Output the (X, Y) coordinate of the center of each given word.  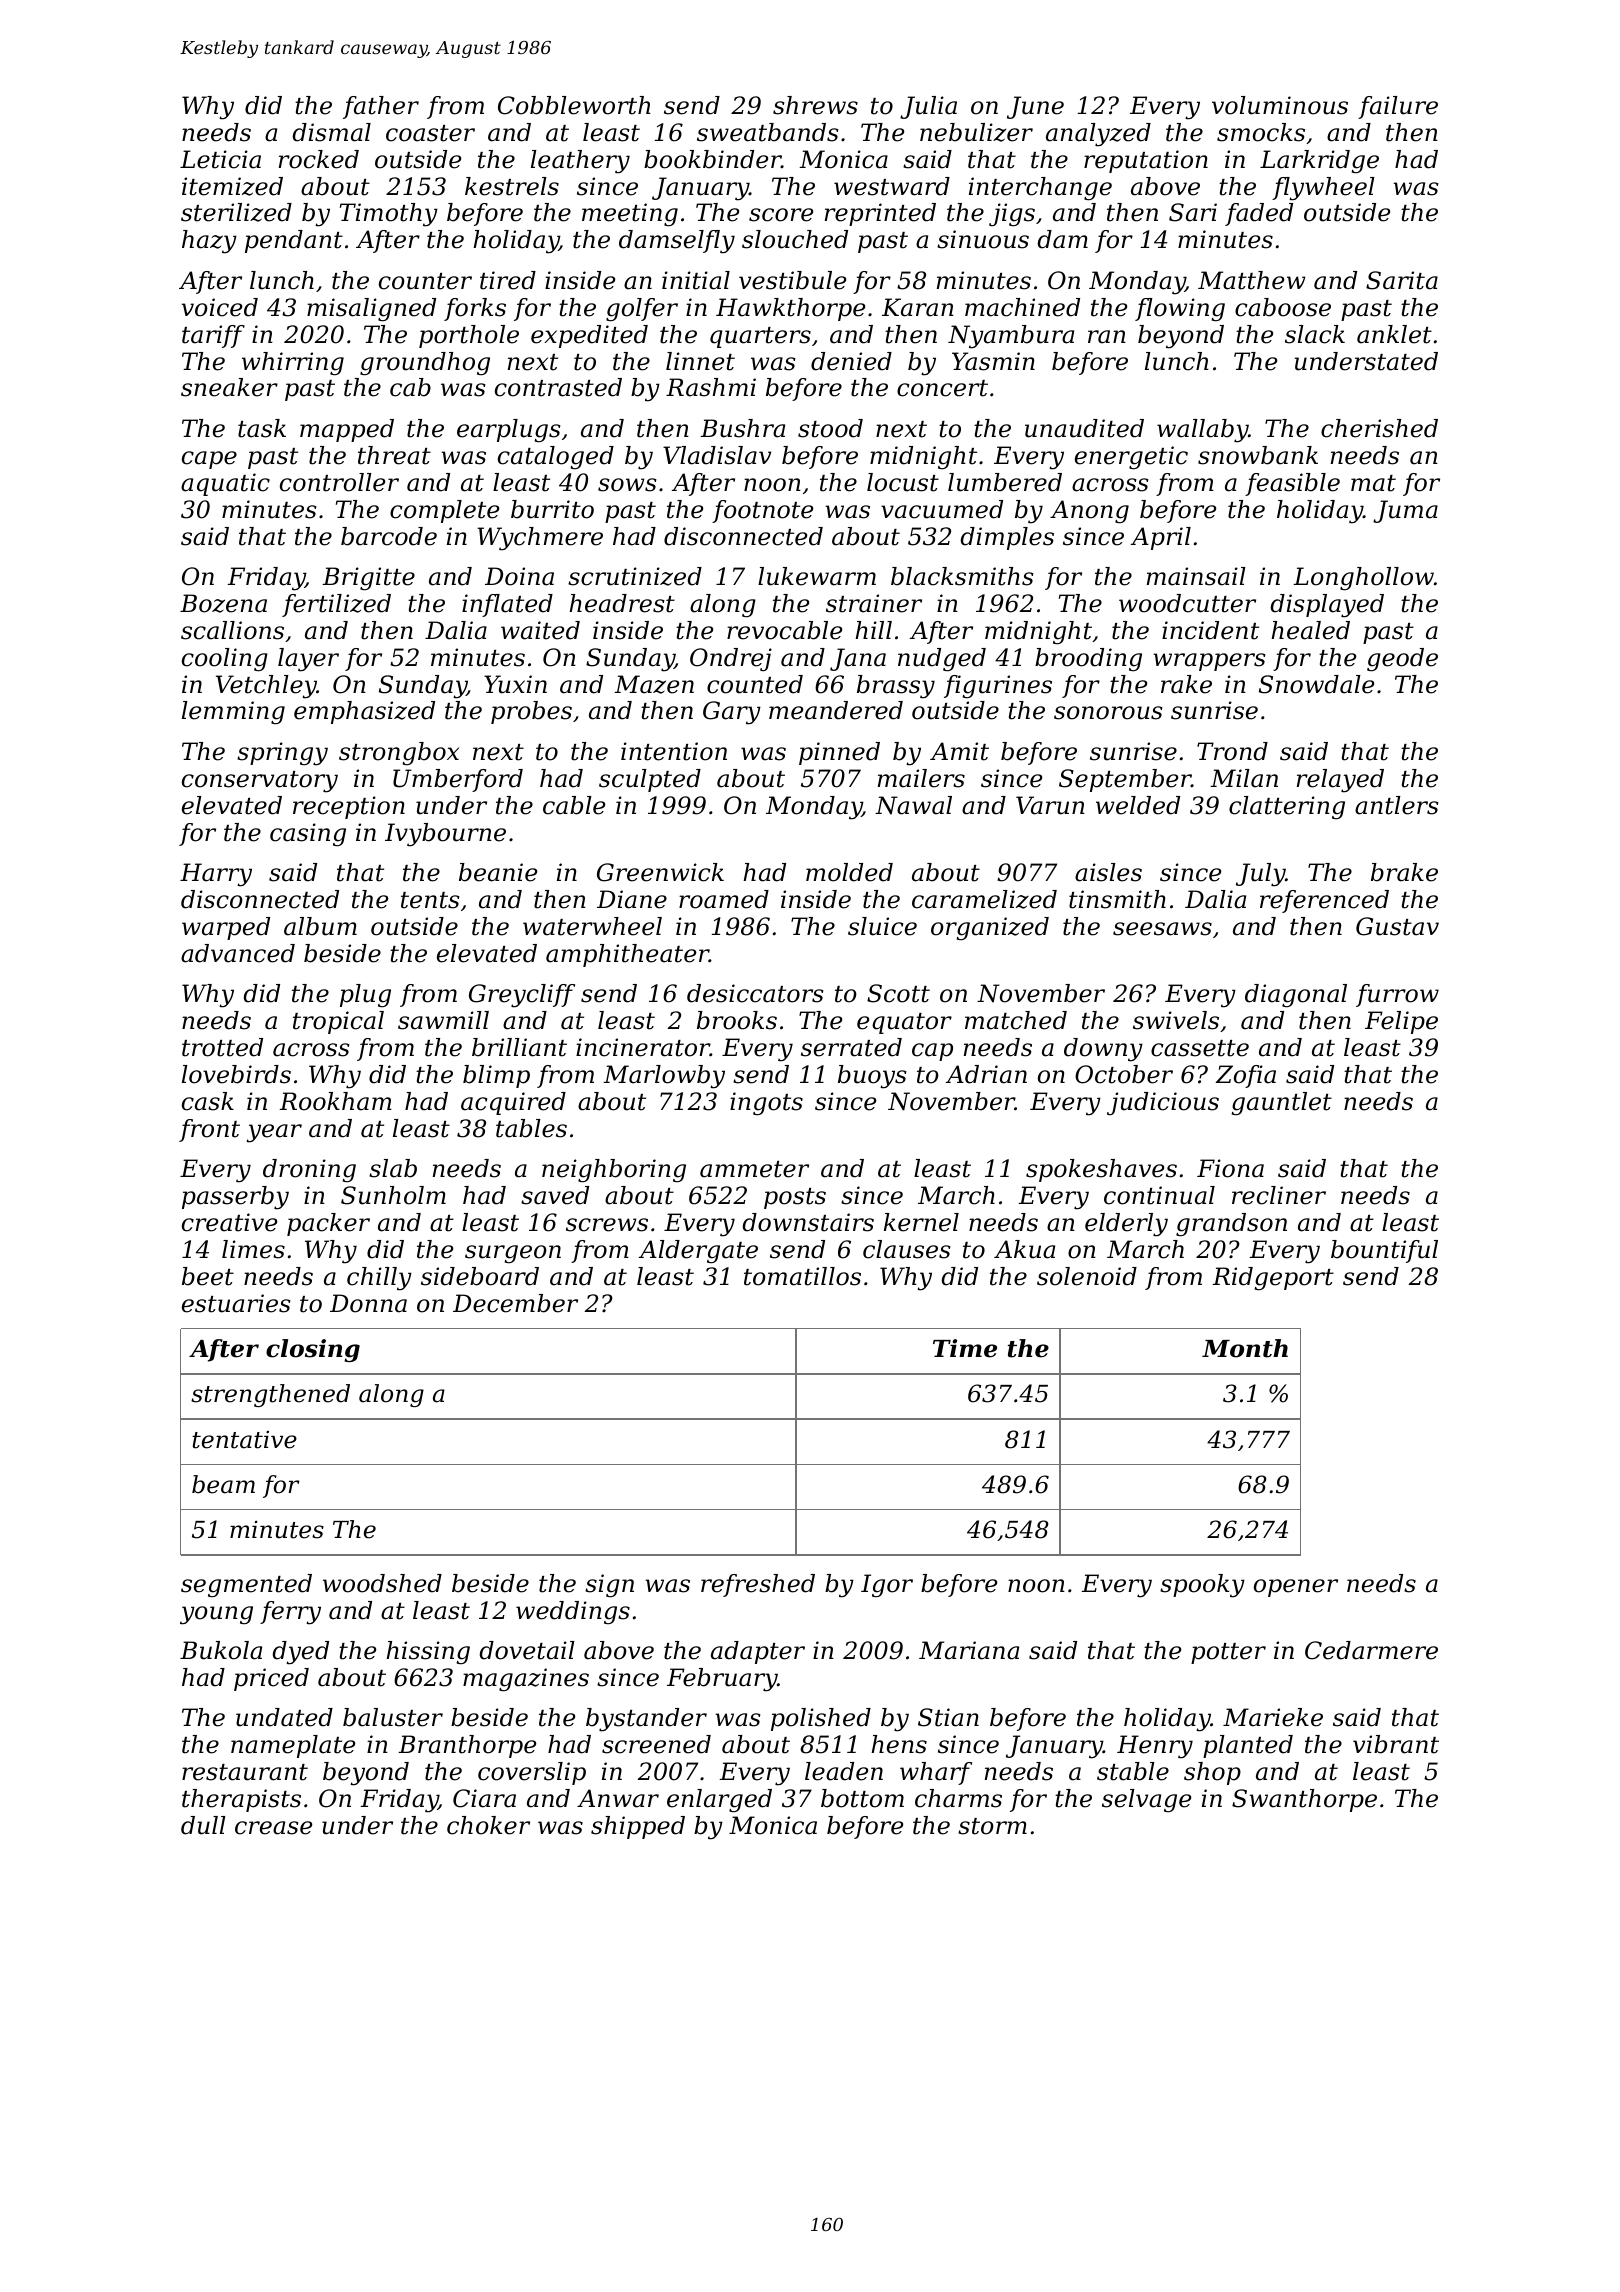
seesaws (1162, 929)
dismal (331, 132)
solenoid (1087, 1276)
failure (1398, 107)
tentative (244, 1440)
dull (203, 1825)
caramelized (984, 899)
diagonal (1296, 996)
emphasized (364, 712)
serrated (851, 1047)
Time (965, 1348)
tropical (338, 1022)
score (781, 215)
